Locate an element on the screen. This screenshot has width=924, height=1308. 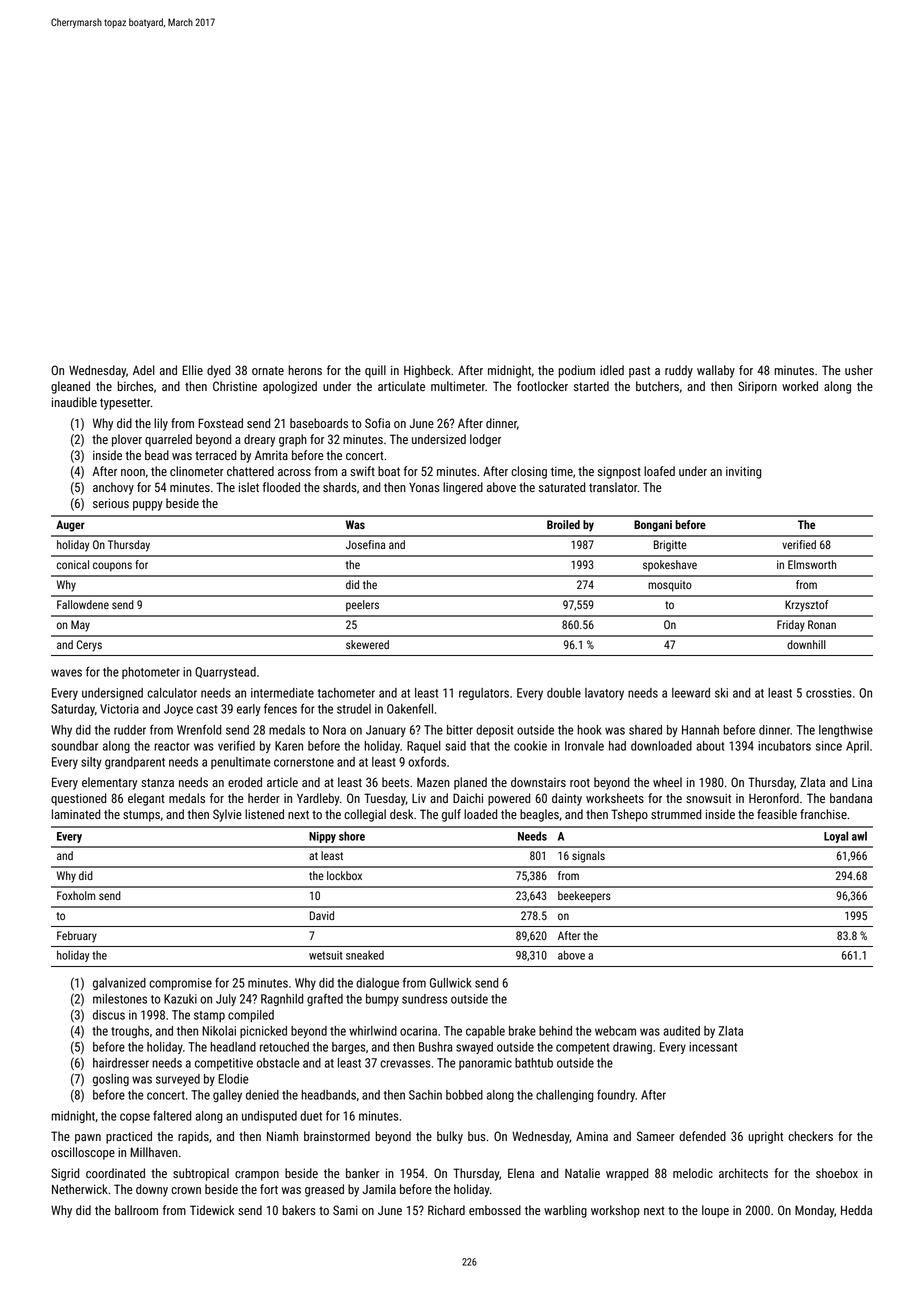
cornerstone is located at coordinates (304, 762).
